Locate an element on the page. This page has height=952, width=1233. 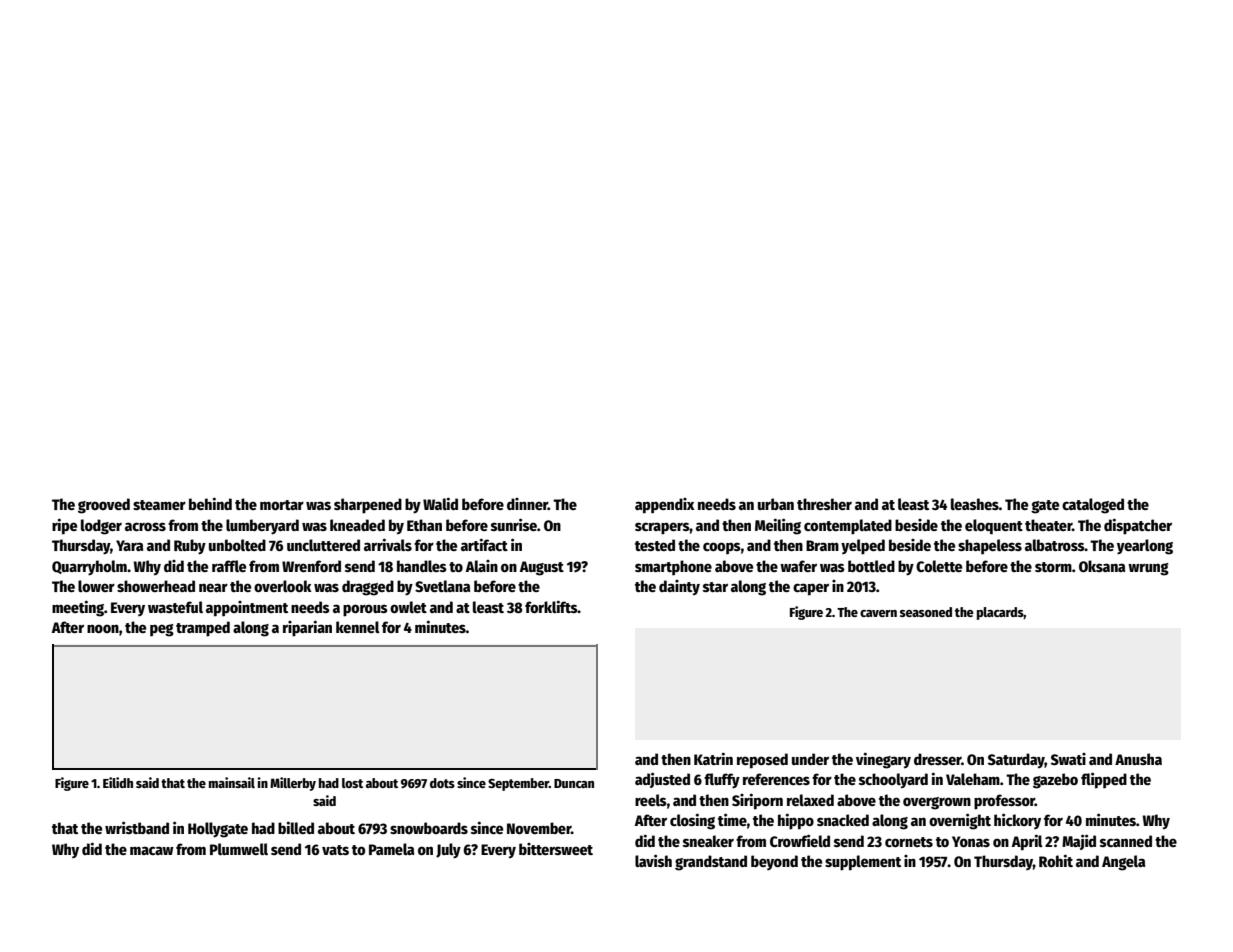
urban is located at coordinates (776, 504).
